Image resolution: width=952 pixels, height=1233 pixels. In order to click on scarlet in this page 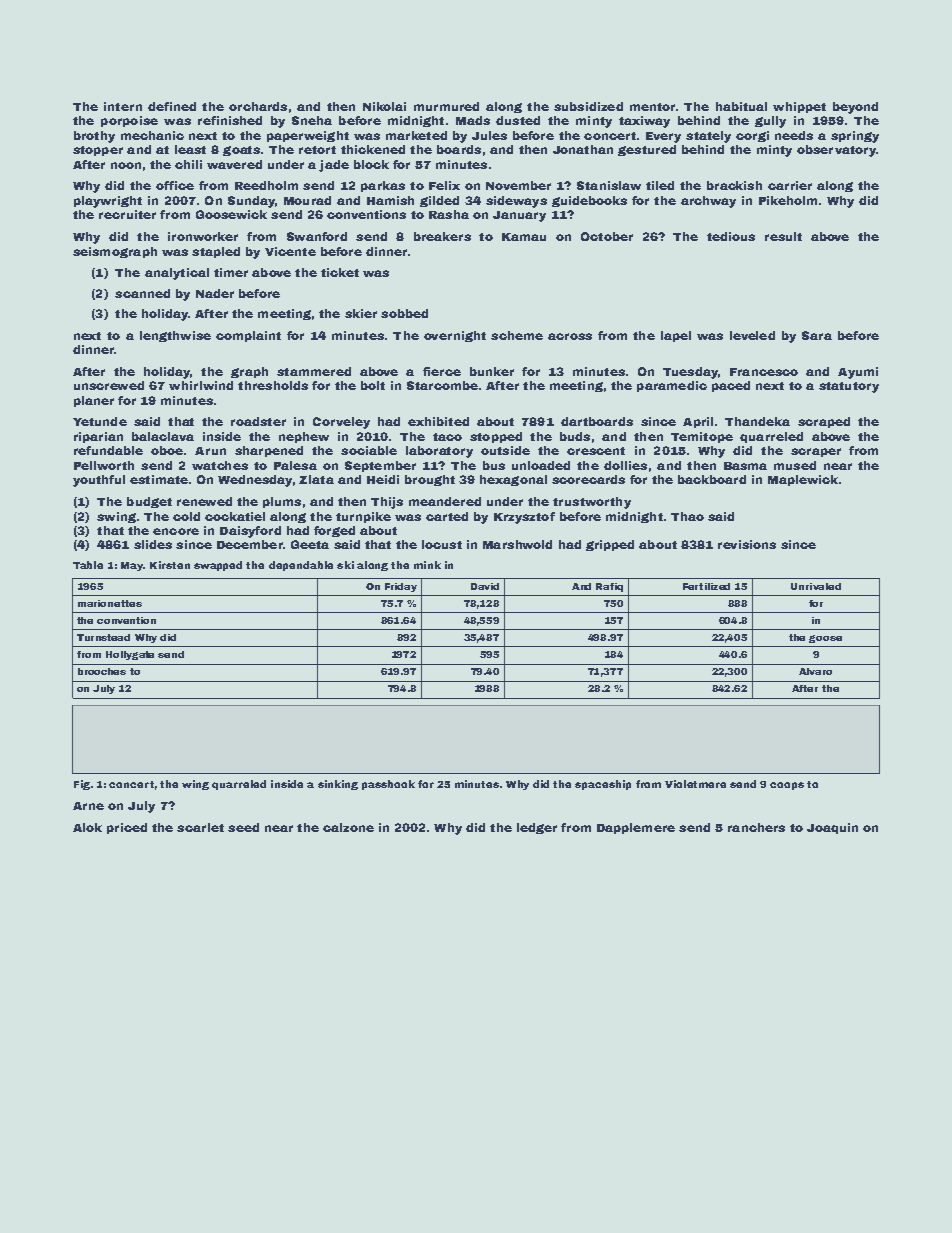, I will do `click(200, 827)`.
